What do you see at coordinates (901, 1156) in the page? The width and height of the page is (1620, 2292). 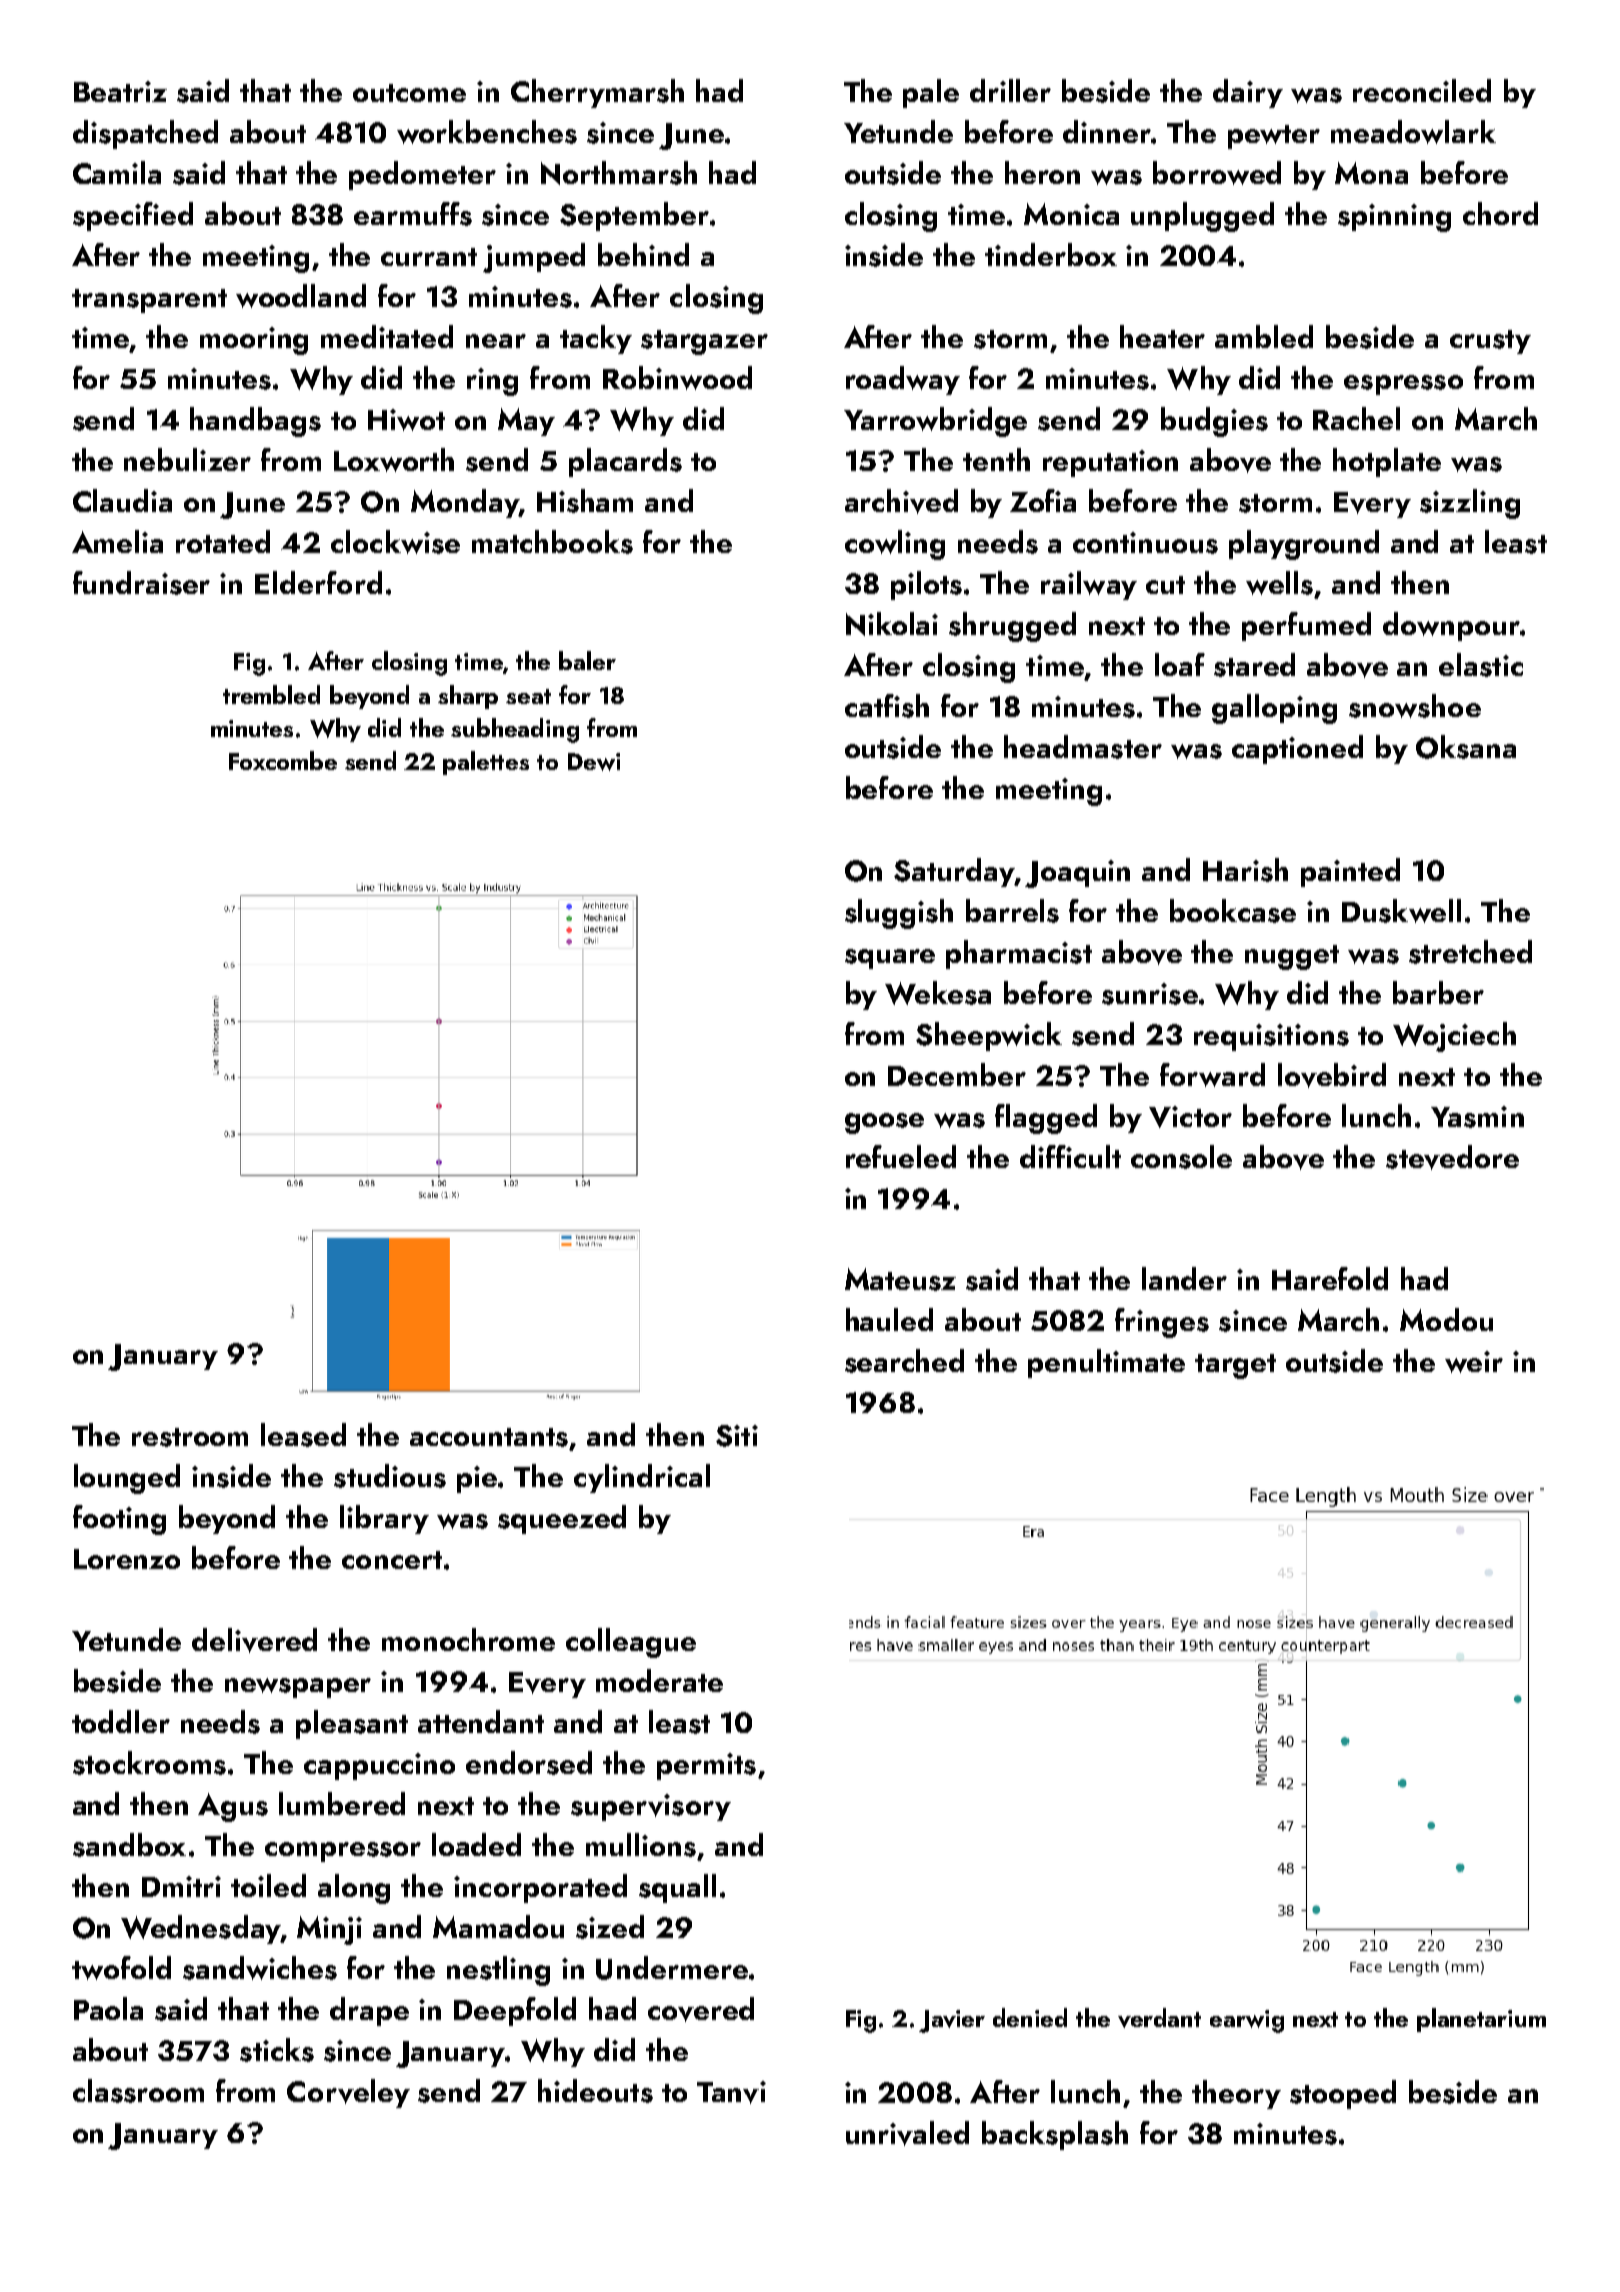 I see `refueled` at bounding box center [901, 1156].
